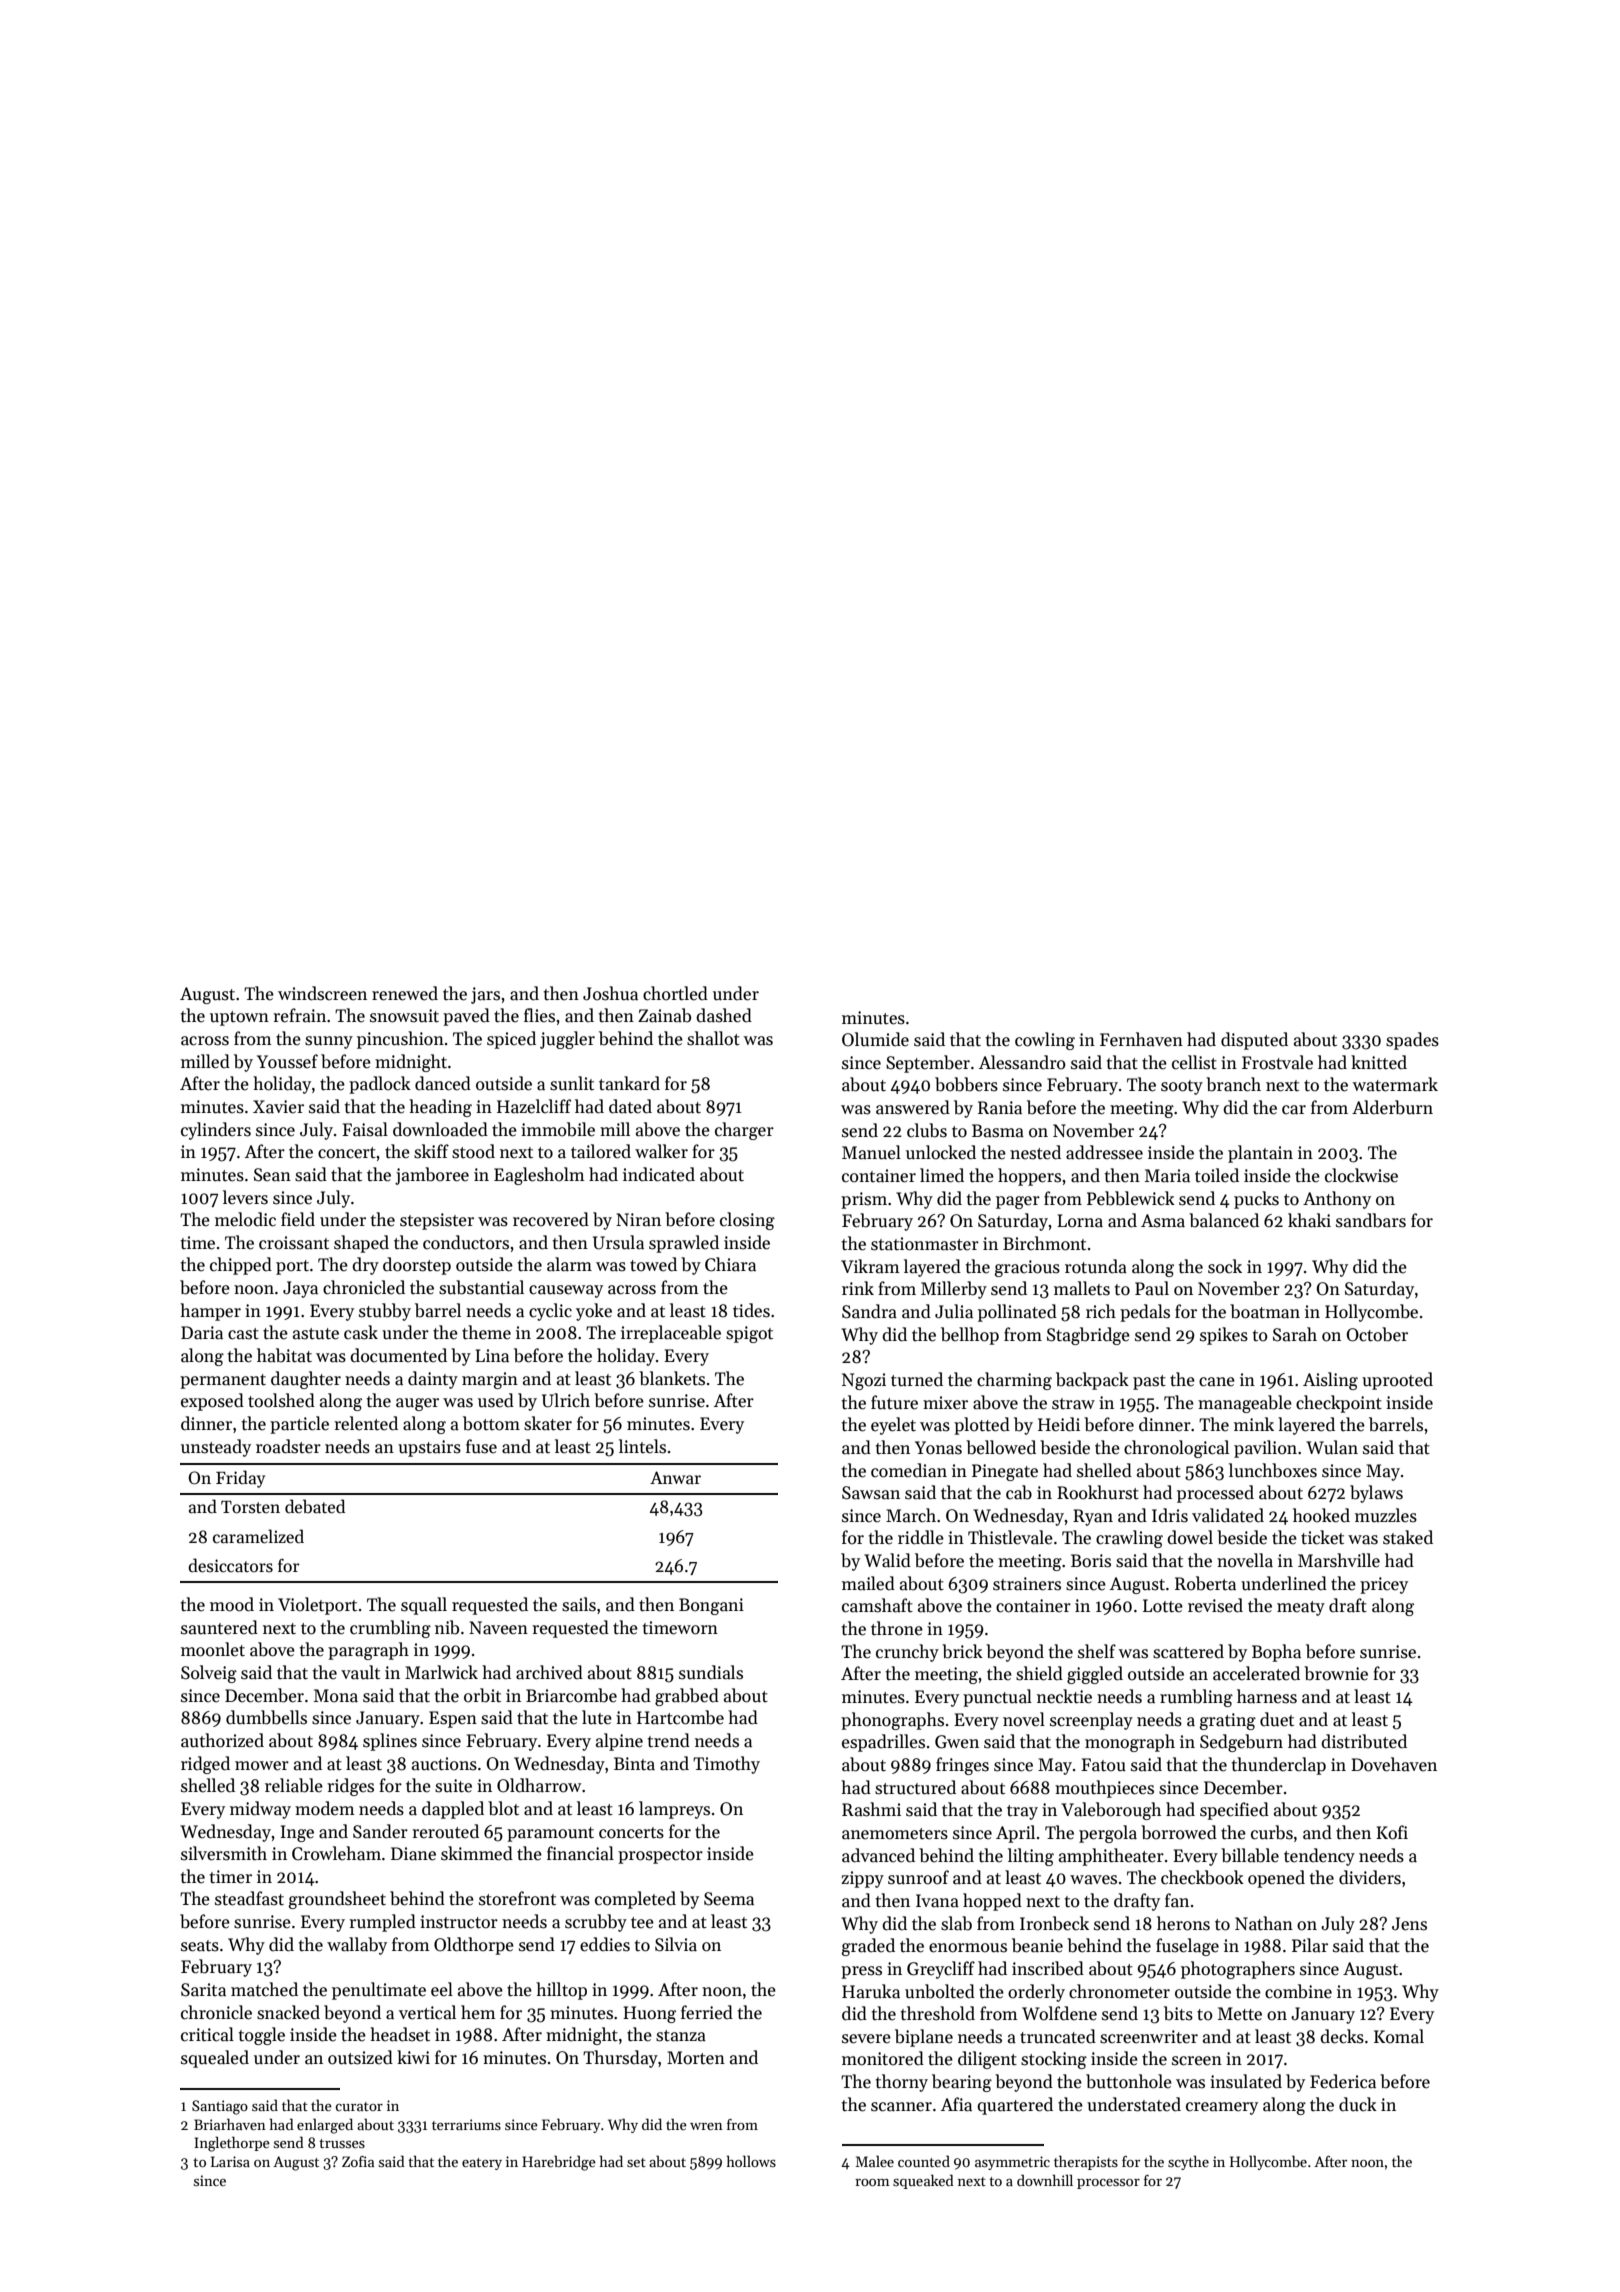  Describe the element at coordinates (482, 1695) in the document. I see `orbit` at that location.
